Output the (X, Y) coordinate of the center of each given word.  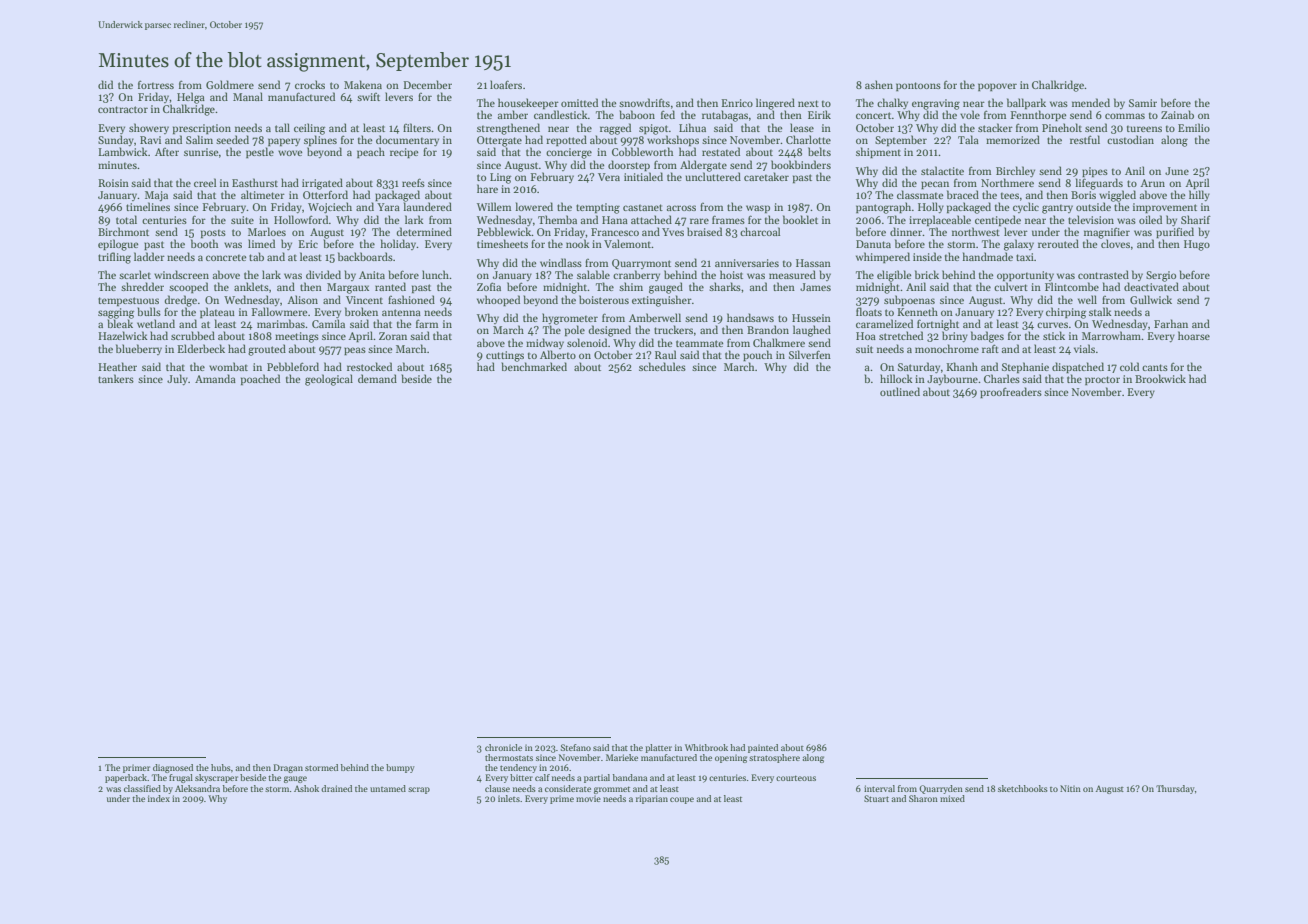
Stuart (876, 798)
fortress (156, 84)
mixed (952, 798)
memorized (1013, 139)
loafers (506, 84)
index (159, 798)
